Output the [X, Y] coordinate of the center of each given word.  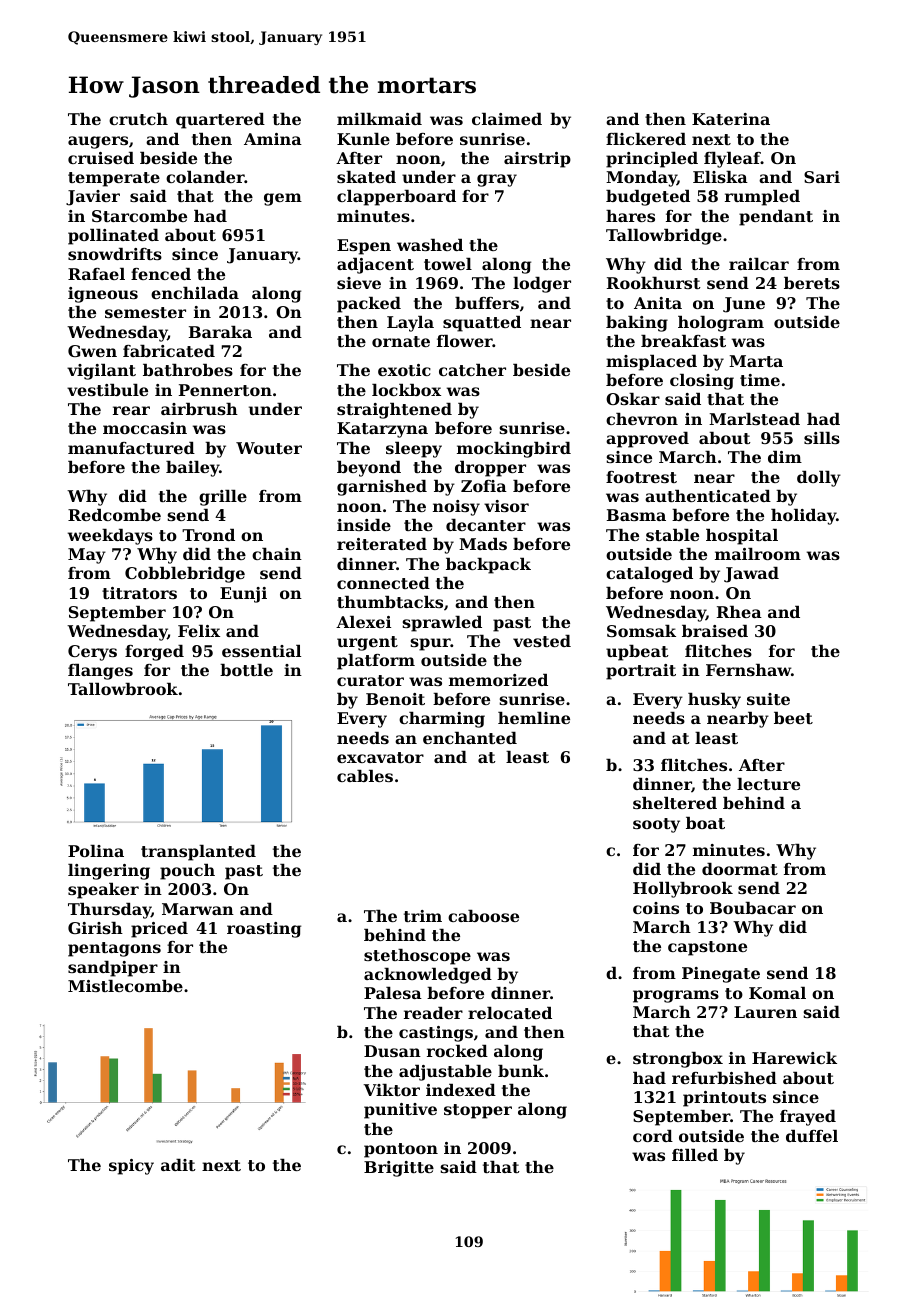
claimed [507, 119]
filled [695, 1155]
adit [178, 1165]
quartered [220, 121]
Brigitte [399, 1169]
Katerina [731, 119]
